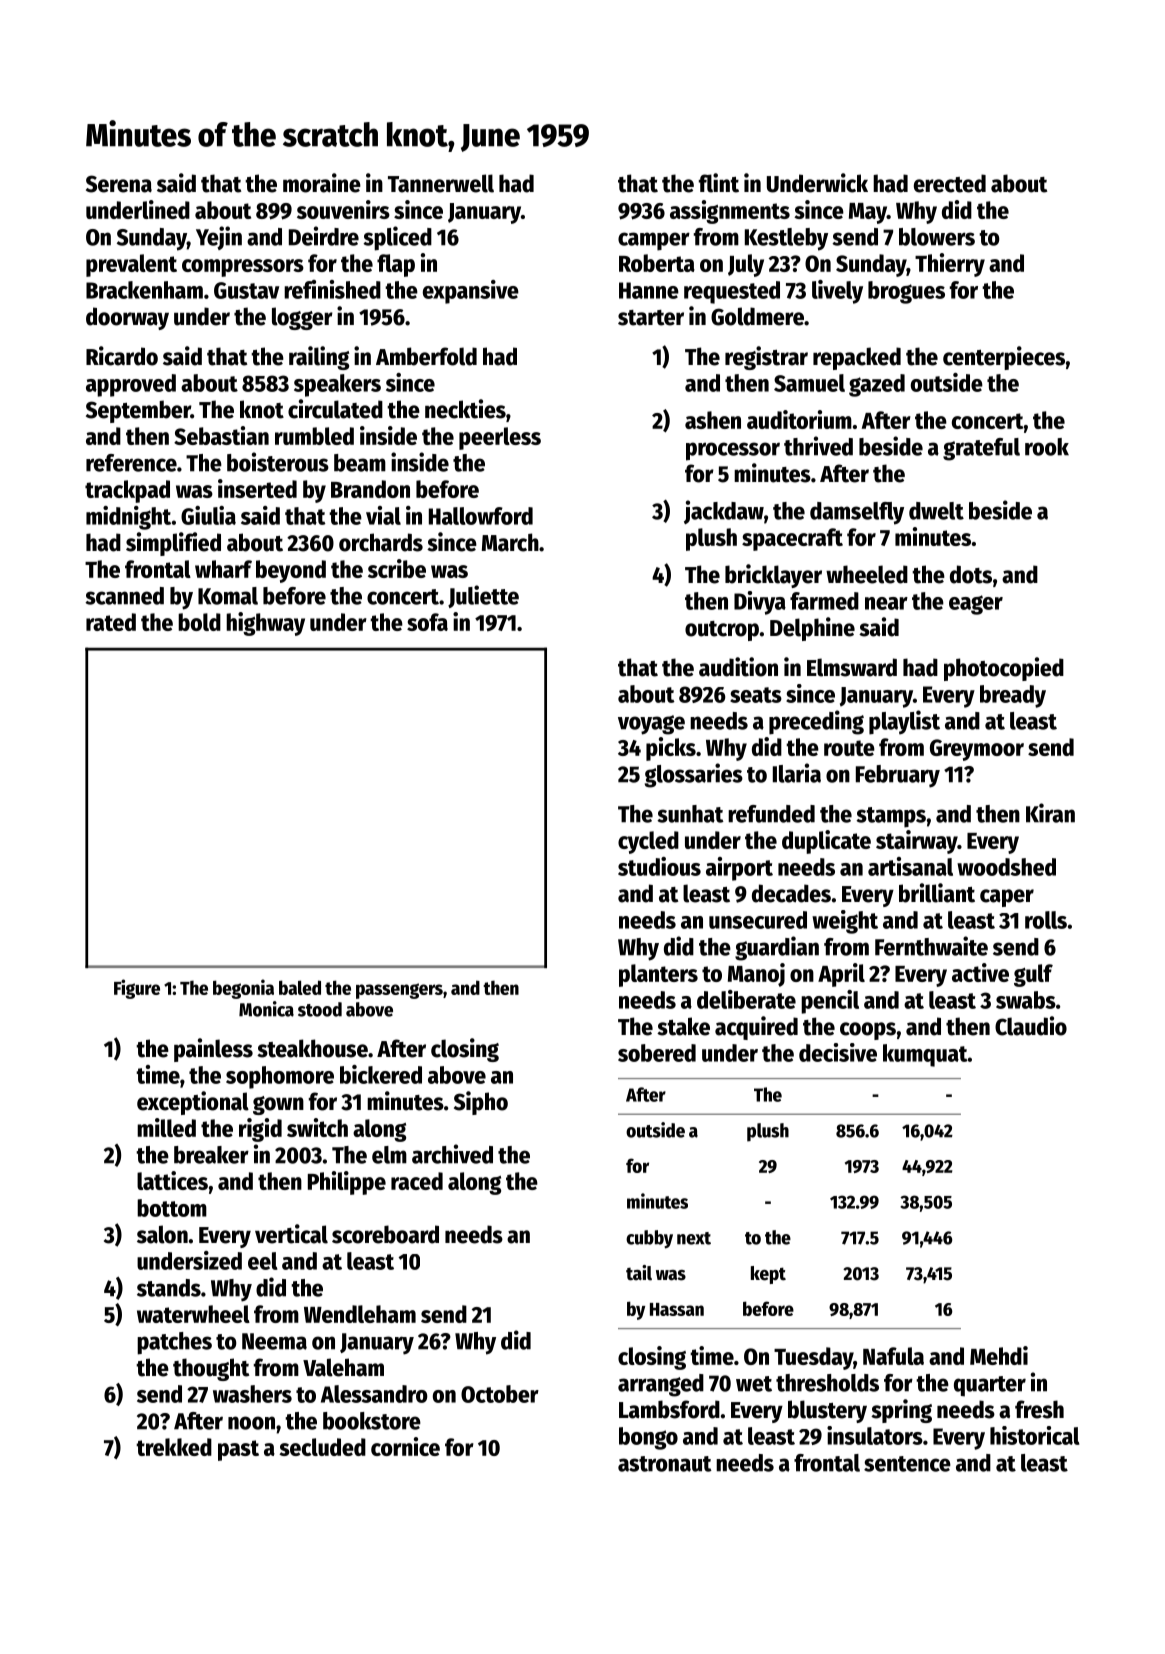  I want to click on gazed, so click(877, 385).
